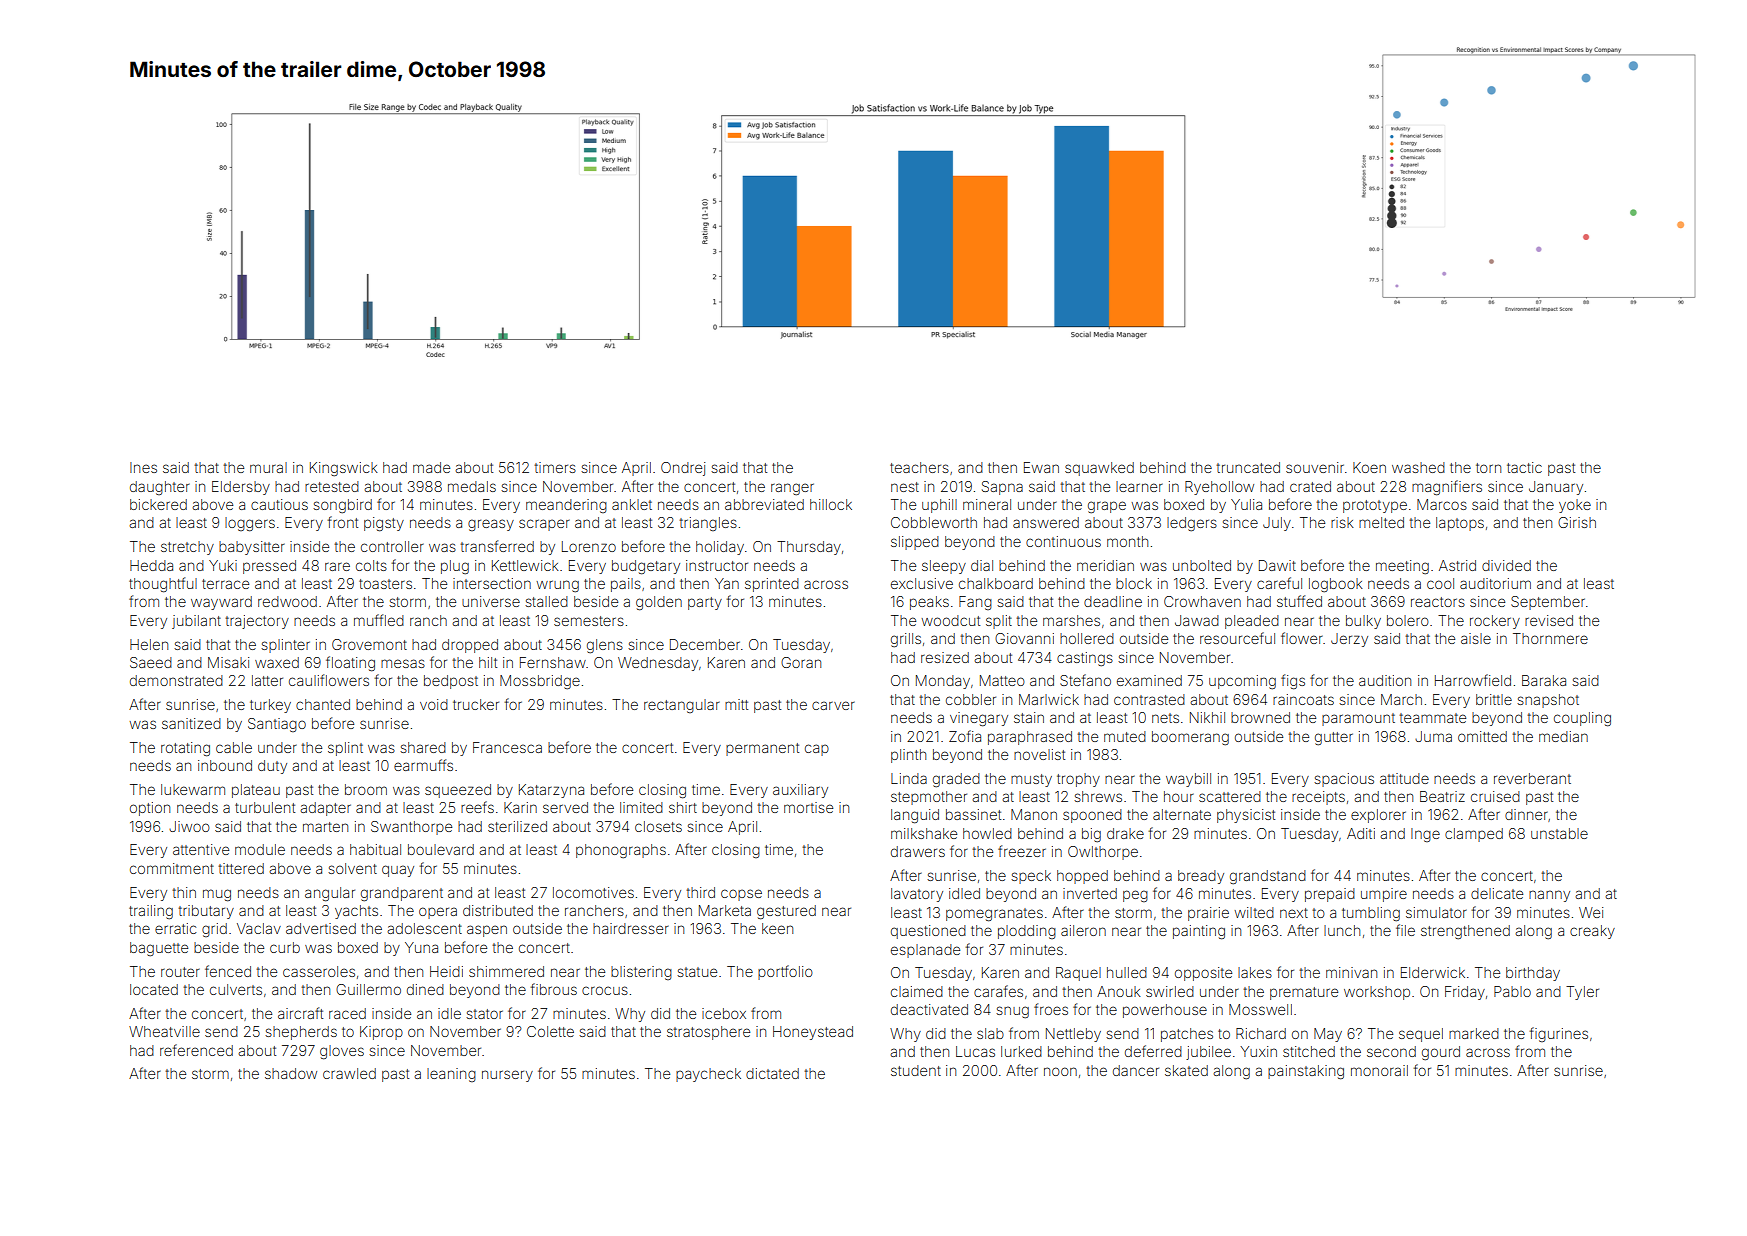  What do you see at coordinates (916, 1070) in the screenshot?
I see `student` at bounding box center [916, 1070].
